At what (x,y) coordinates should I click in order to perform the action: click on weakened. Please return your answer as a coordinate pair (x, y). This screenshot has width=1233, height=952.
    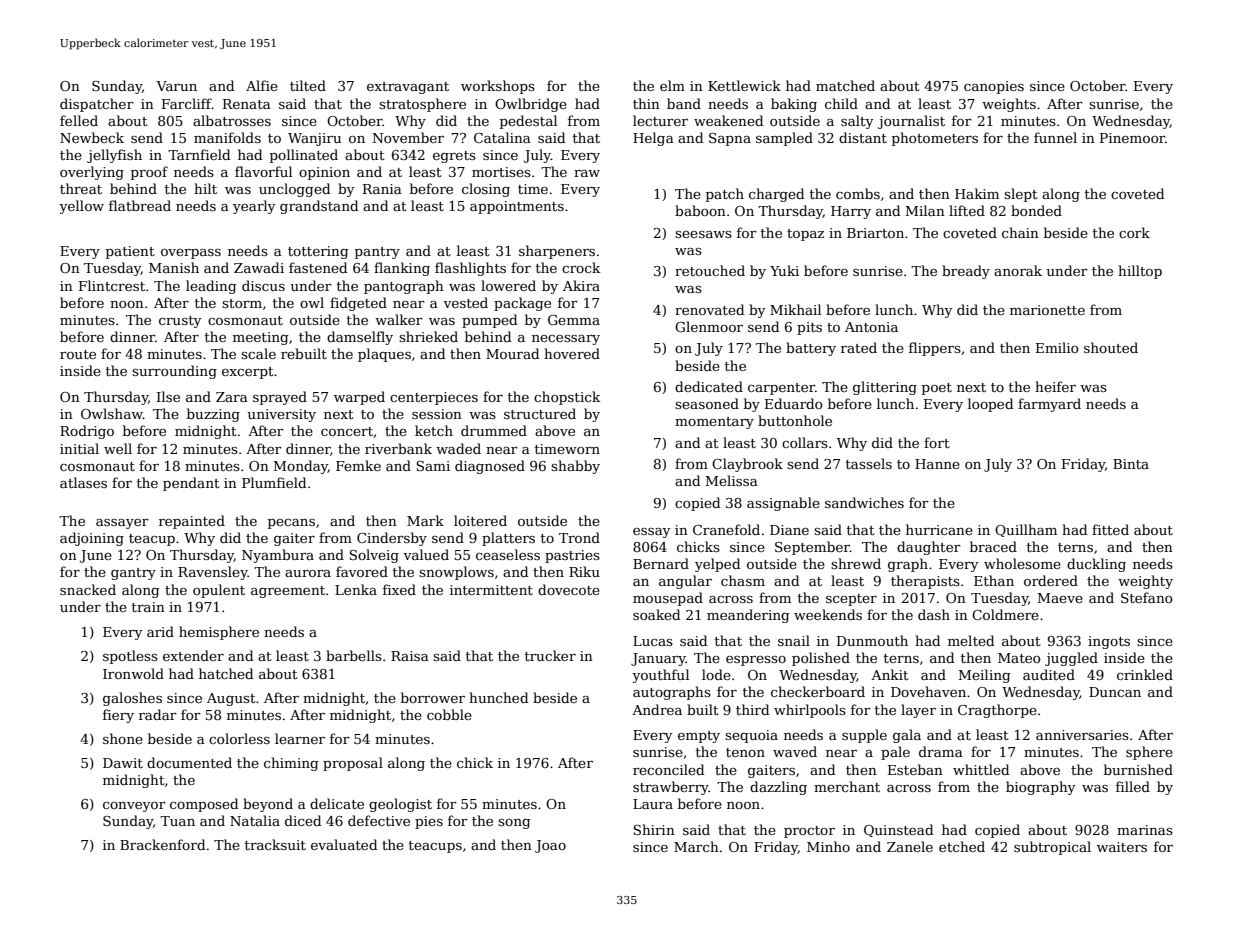
    Looking at the image, I should click on (728, 120).
